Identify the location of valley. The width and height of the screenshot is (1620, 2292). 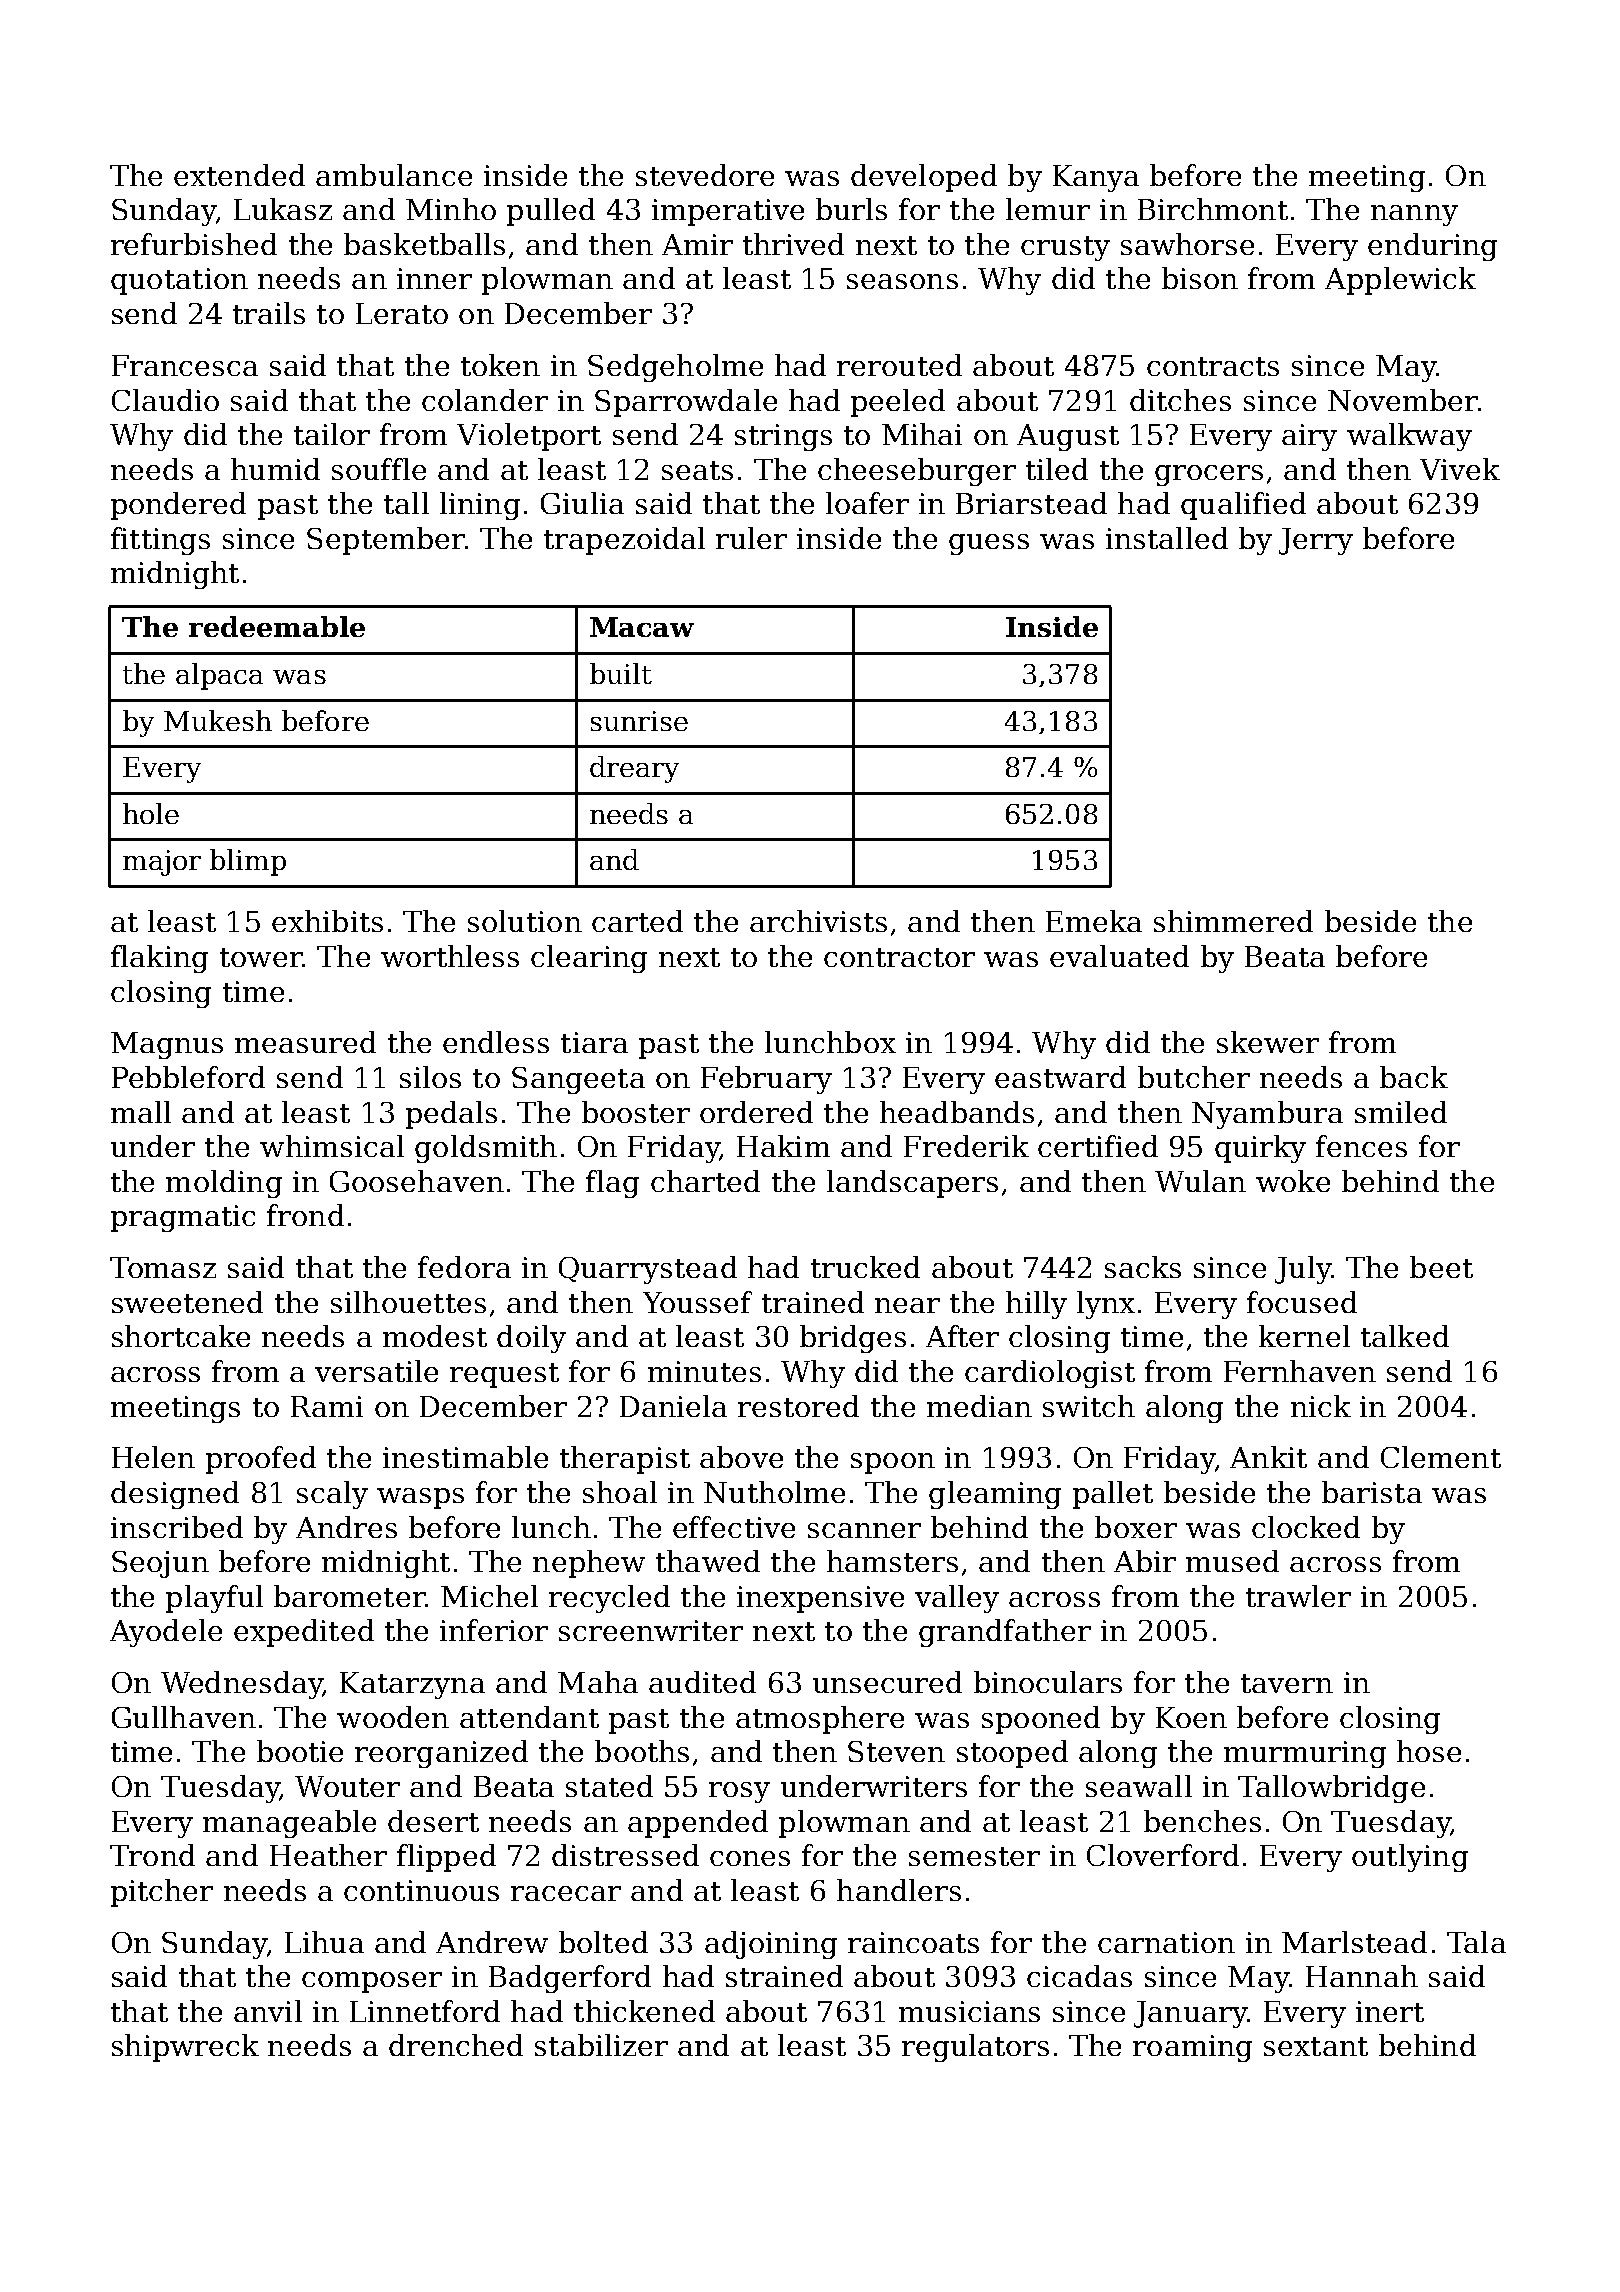
(957, 1599).
